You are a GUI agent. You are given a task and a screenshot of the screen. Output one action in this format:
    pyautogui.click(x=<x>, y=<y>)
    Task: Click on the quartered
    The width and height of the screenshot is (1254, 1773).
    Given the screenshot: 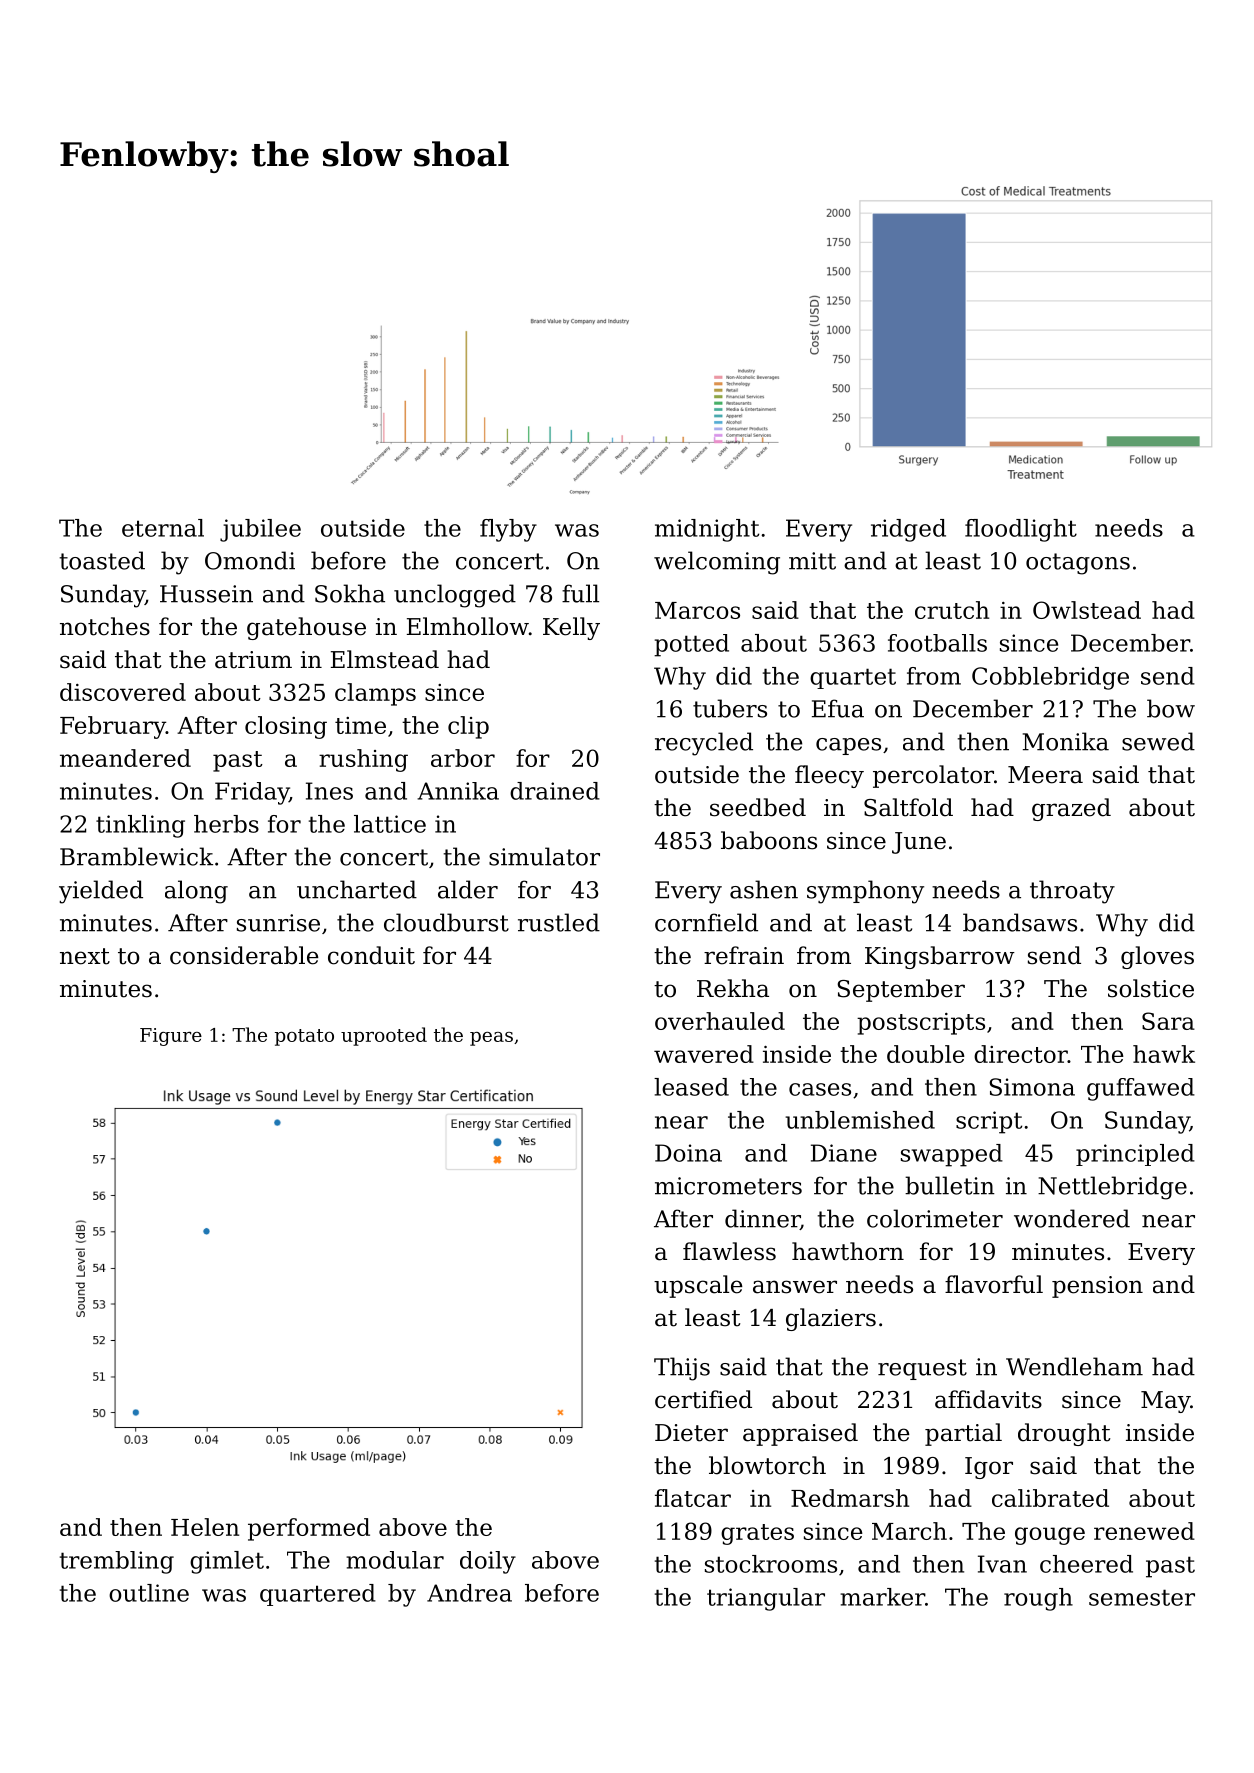 What is the action you would take?
    pyautogui.click(x=318, y=1595)
